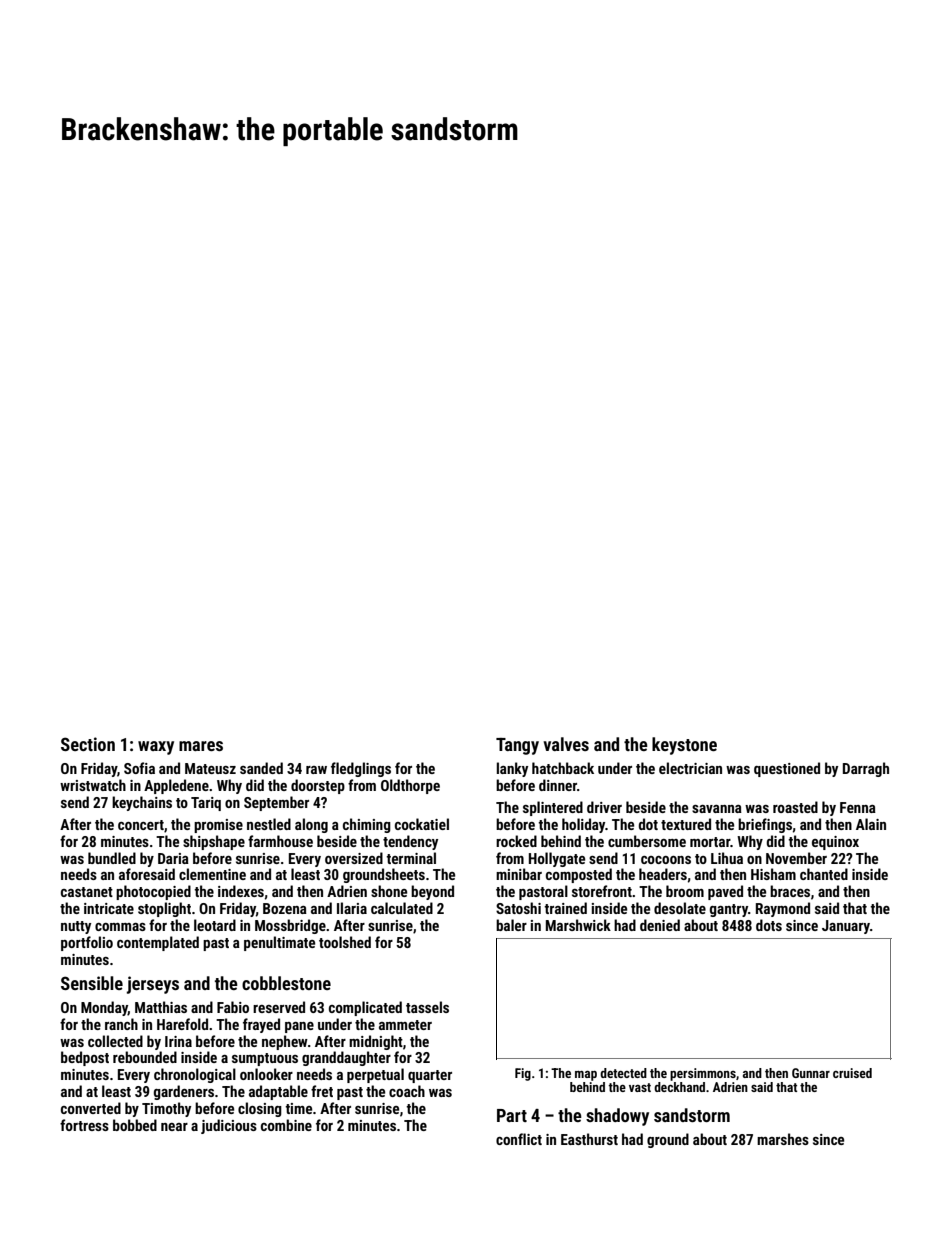 This screenshot has width=952, height=1233. Describe the element at coordinates (260, 1109) in the screenshot. I see `closing` at that location.
